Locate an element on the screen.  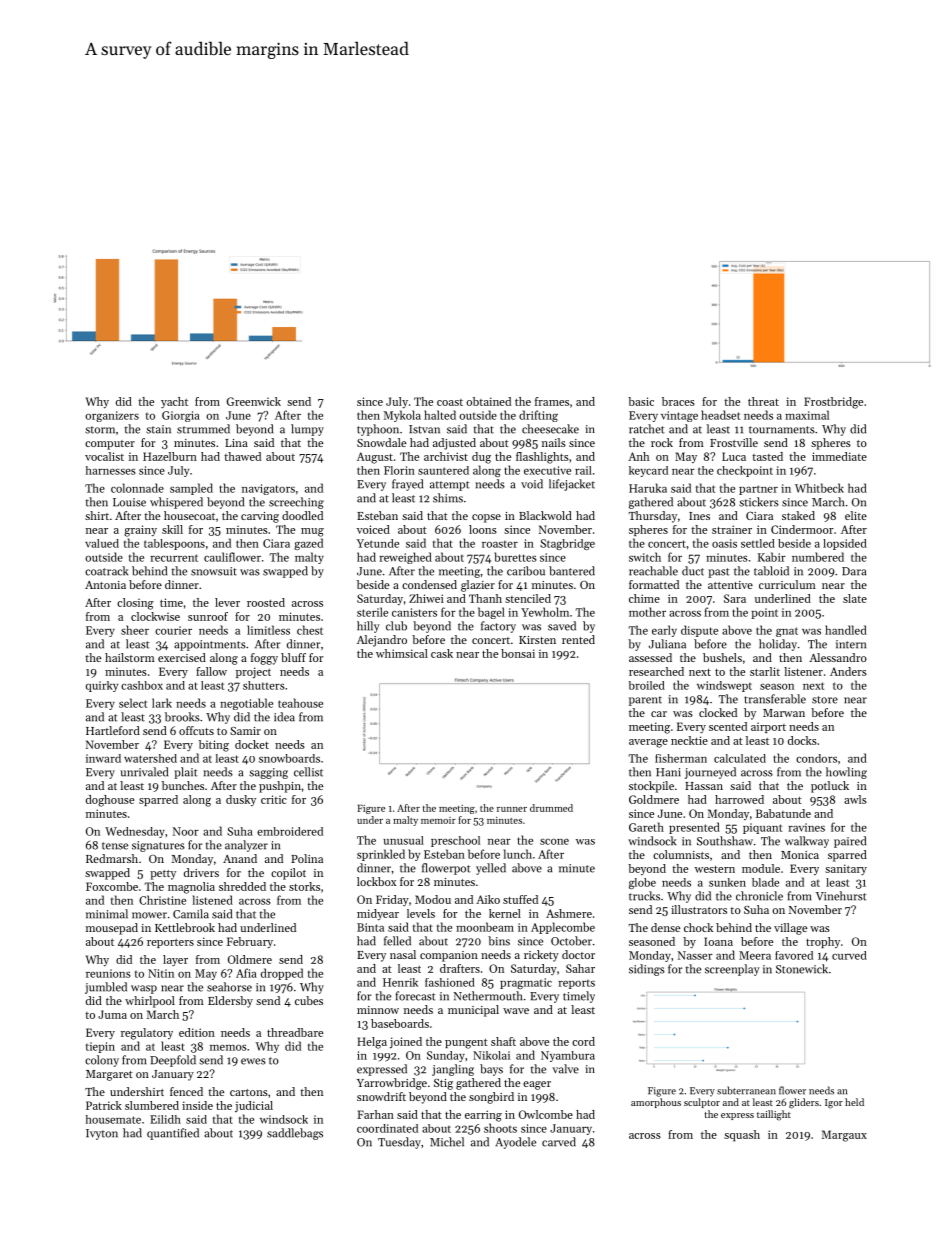
Modou is located at coordinates (433, 899).
